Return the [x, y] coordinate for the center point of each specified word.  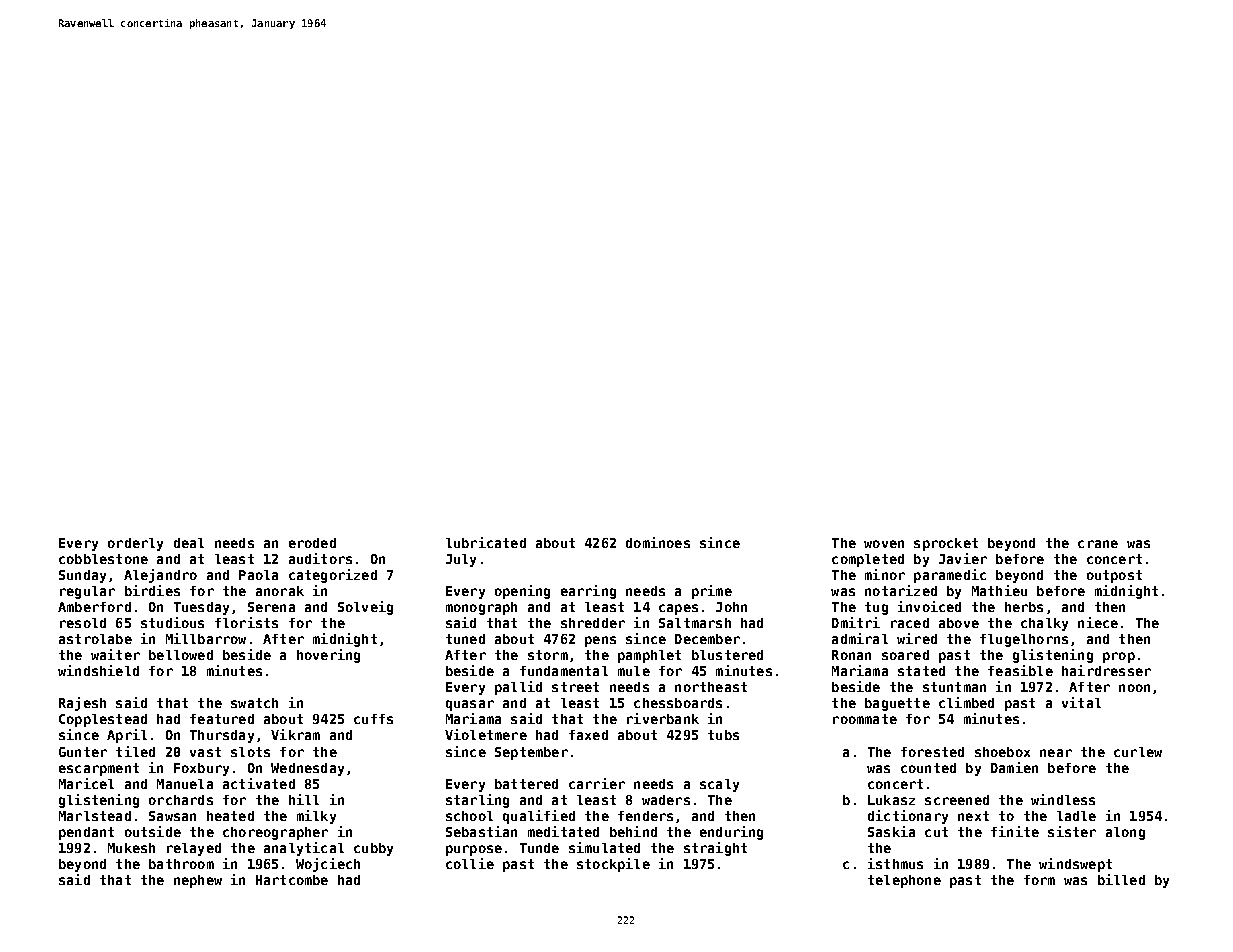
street [575, 687]
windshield [98, 670]
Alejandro [160, 576]
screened [957, 800]
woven [884, 544]
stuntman [954, 687]
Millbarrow [206, 638]
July [461, 560]
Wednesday [307, 769]
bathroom [181, 864]
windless [1063, 799]
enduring [731, 833]
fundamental [564, 671]
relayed [194, 849]
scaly [719, 785]
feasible [1020, 670]
